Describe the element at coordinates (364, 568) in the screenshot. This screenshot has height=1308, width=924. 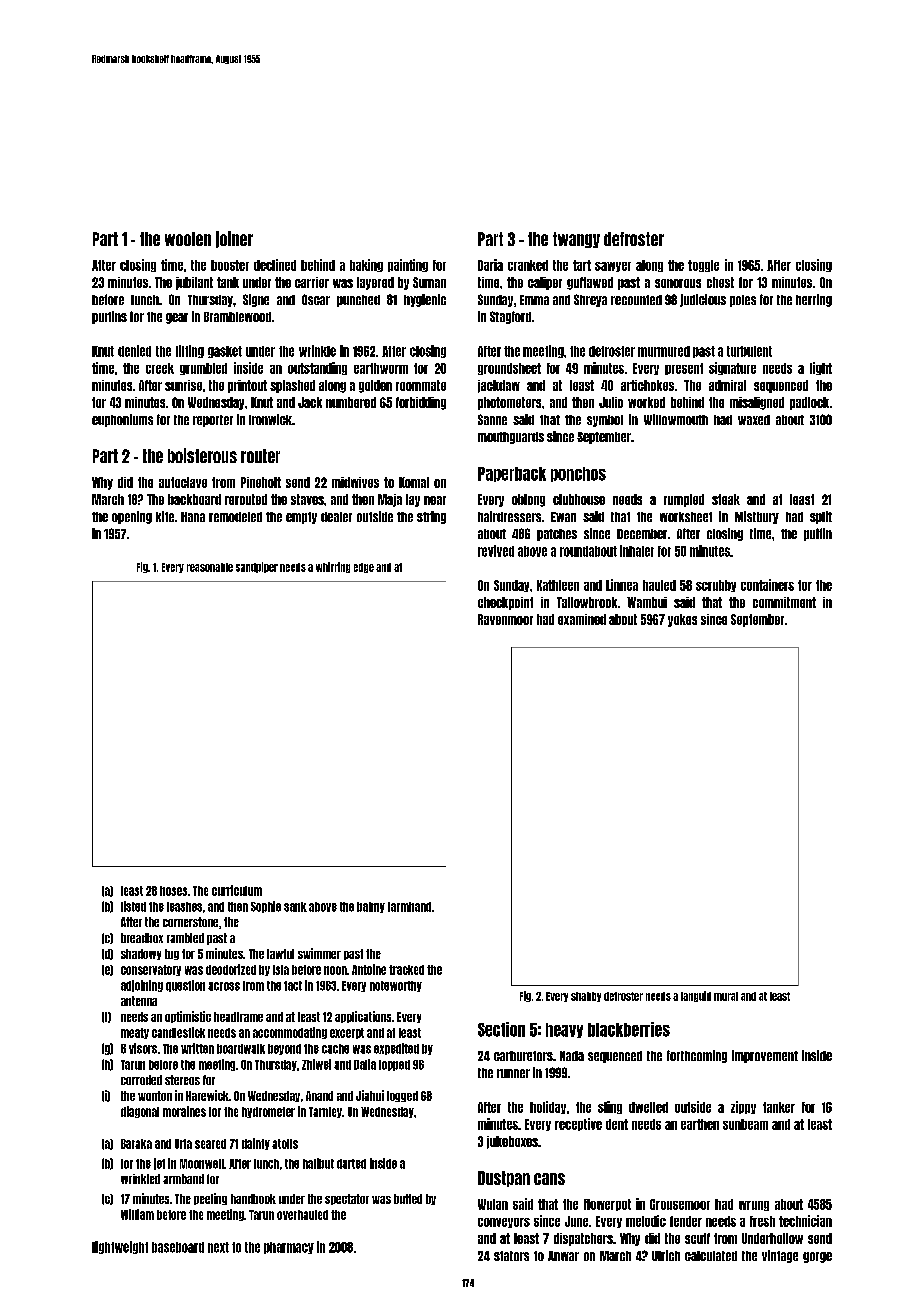
I see `edge` at that location.
